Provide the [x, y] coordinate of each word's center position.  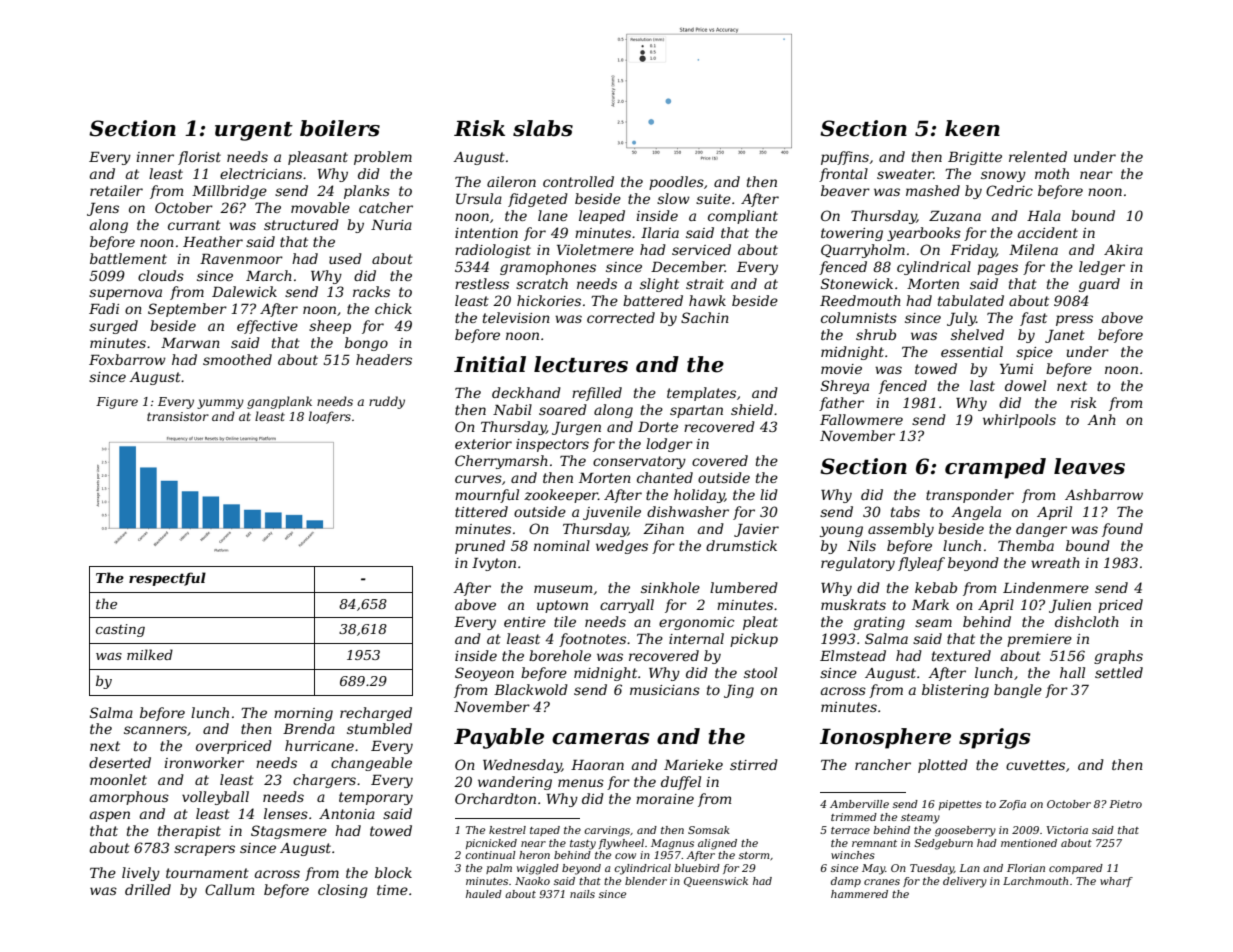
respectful [167, 579]
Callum [229, 889]
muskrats [853, 604]
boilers [340, 128]
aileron [511, 181]
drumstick [741, 545]
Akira [1123, 249]
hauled [484, 894]
